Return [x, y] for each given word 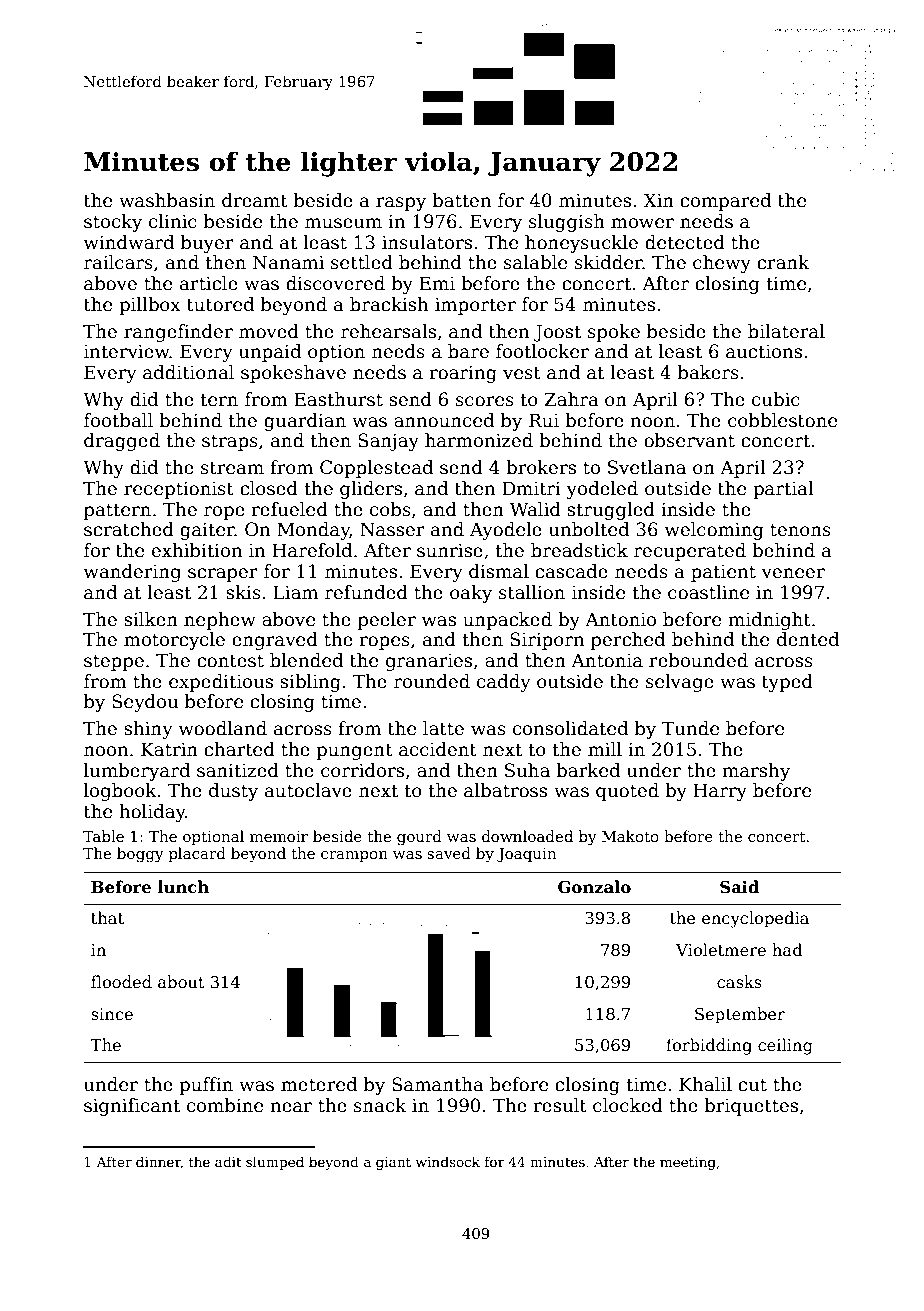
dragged [122, 442]
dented [808, 639]
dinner [158, 1162]
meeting [688, 1163]
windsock [447, 1161]
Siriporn [547, 641]
